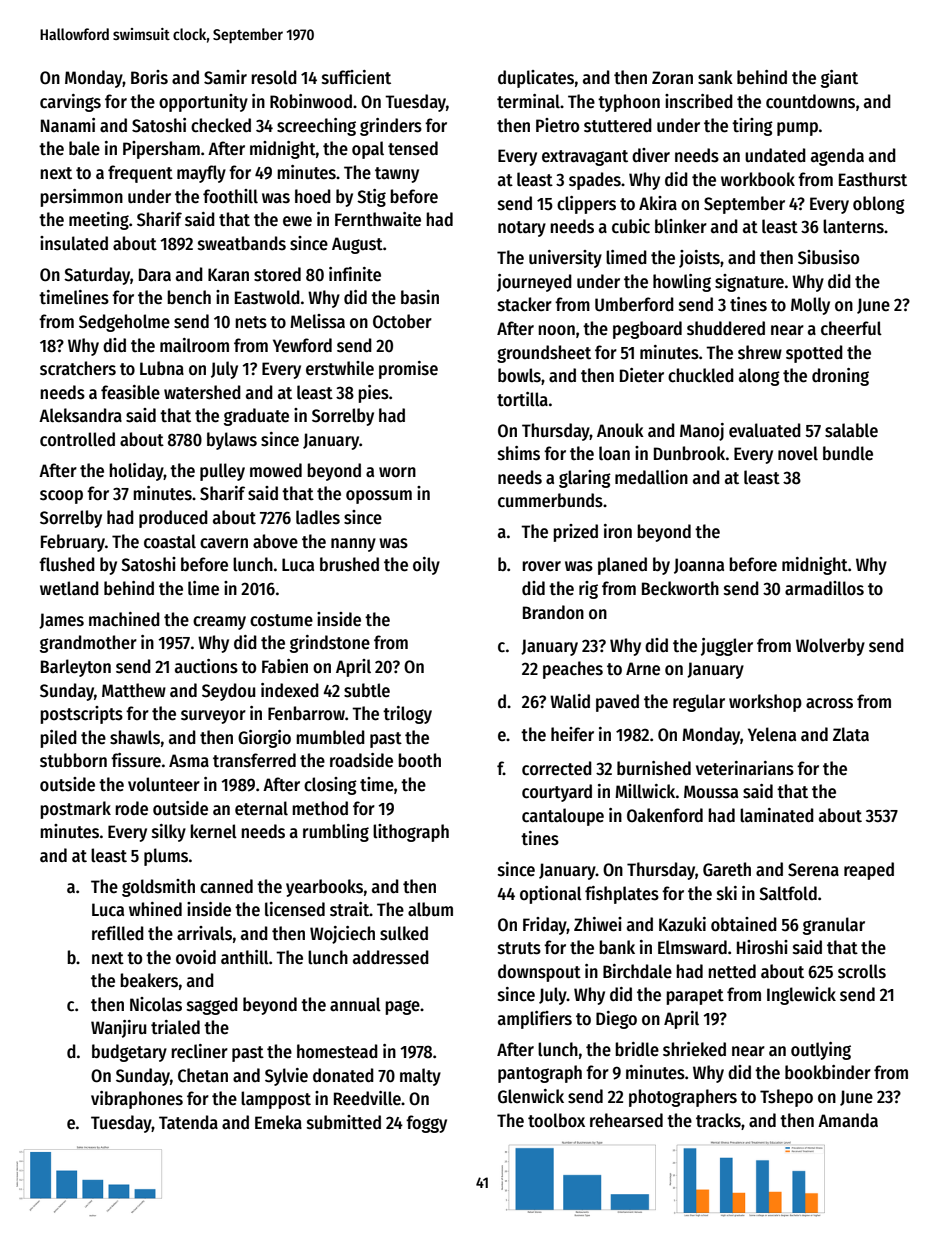 This image has width=952, height=1233. I want to click on grindstone, so click(330, 644).
